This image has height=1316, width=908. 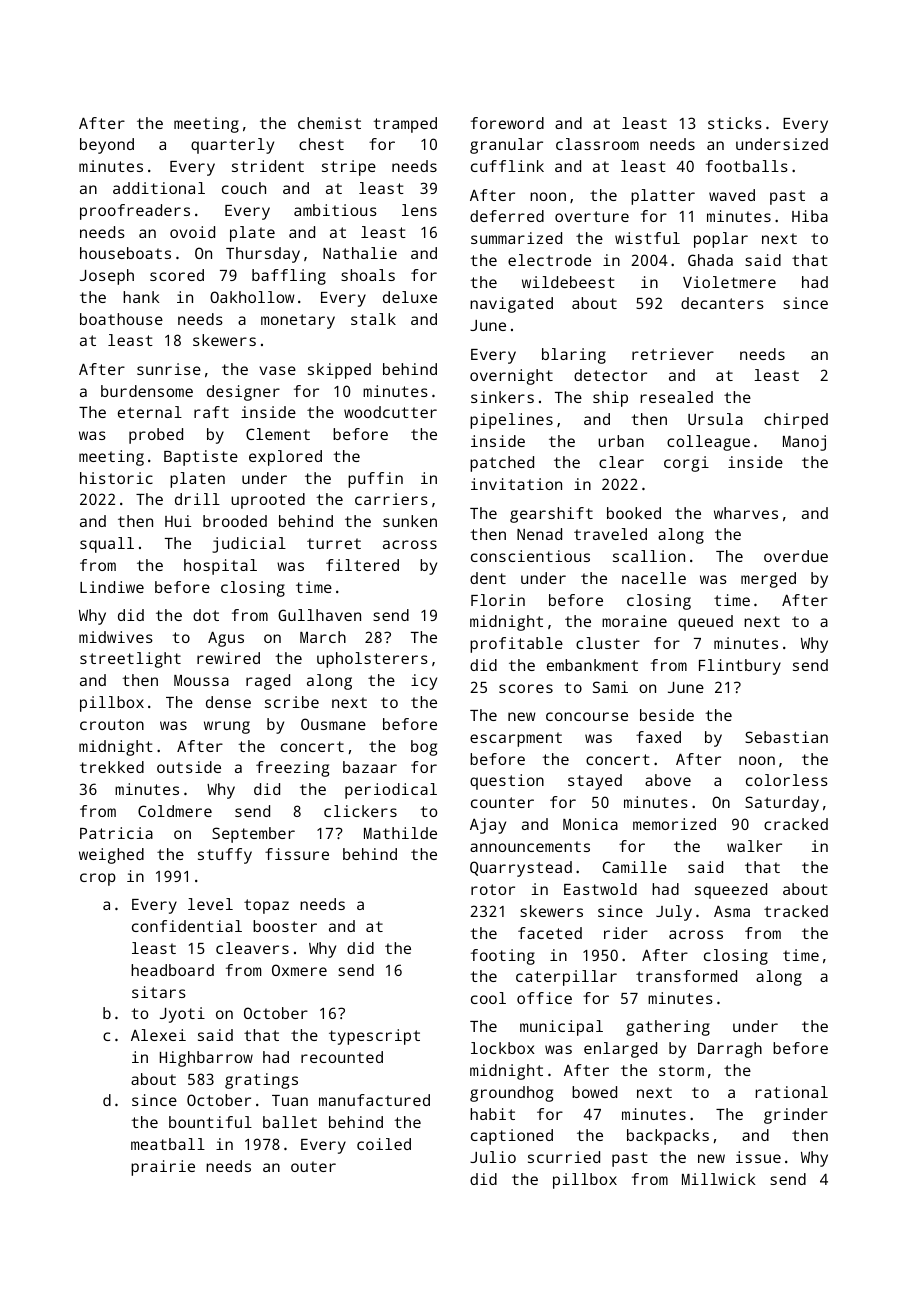 I want to click on cracked, so click(x=796, y=824).
